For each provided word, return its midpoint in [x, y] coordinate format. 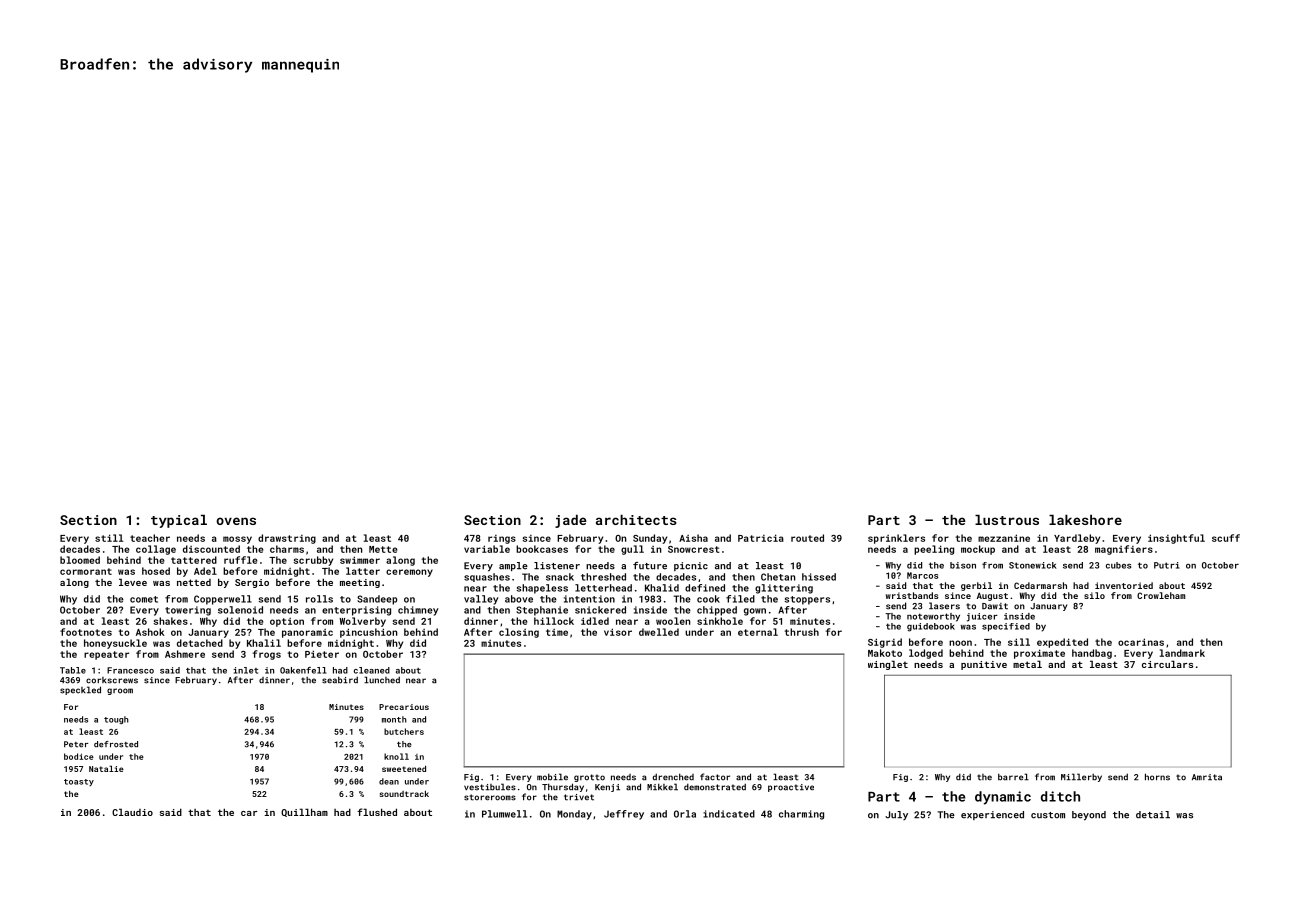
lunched [382, 680]
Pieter [322, 654]
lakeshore [1085, 520]
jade [571, 521]
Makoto [885, 653]
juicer [982, 617]
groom [120, 691]
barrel [1013, 777]
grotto [589, 778]
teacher [150, 538]
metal [1027, 664]
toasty [79, 782]
